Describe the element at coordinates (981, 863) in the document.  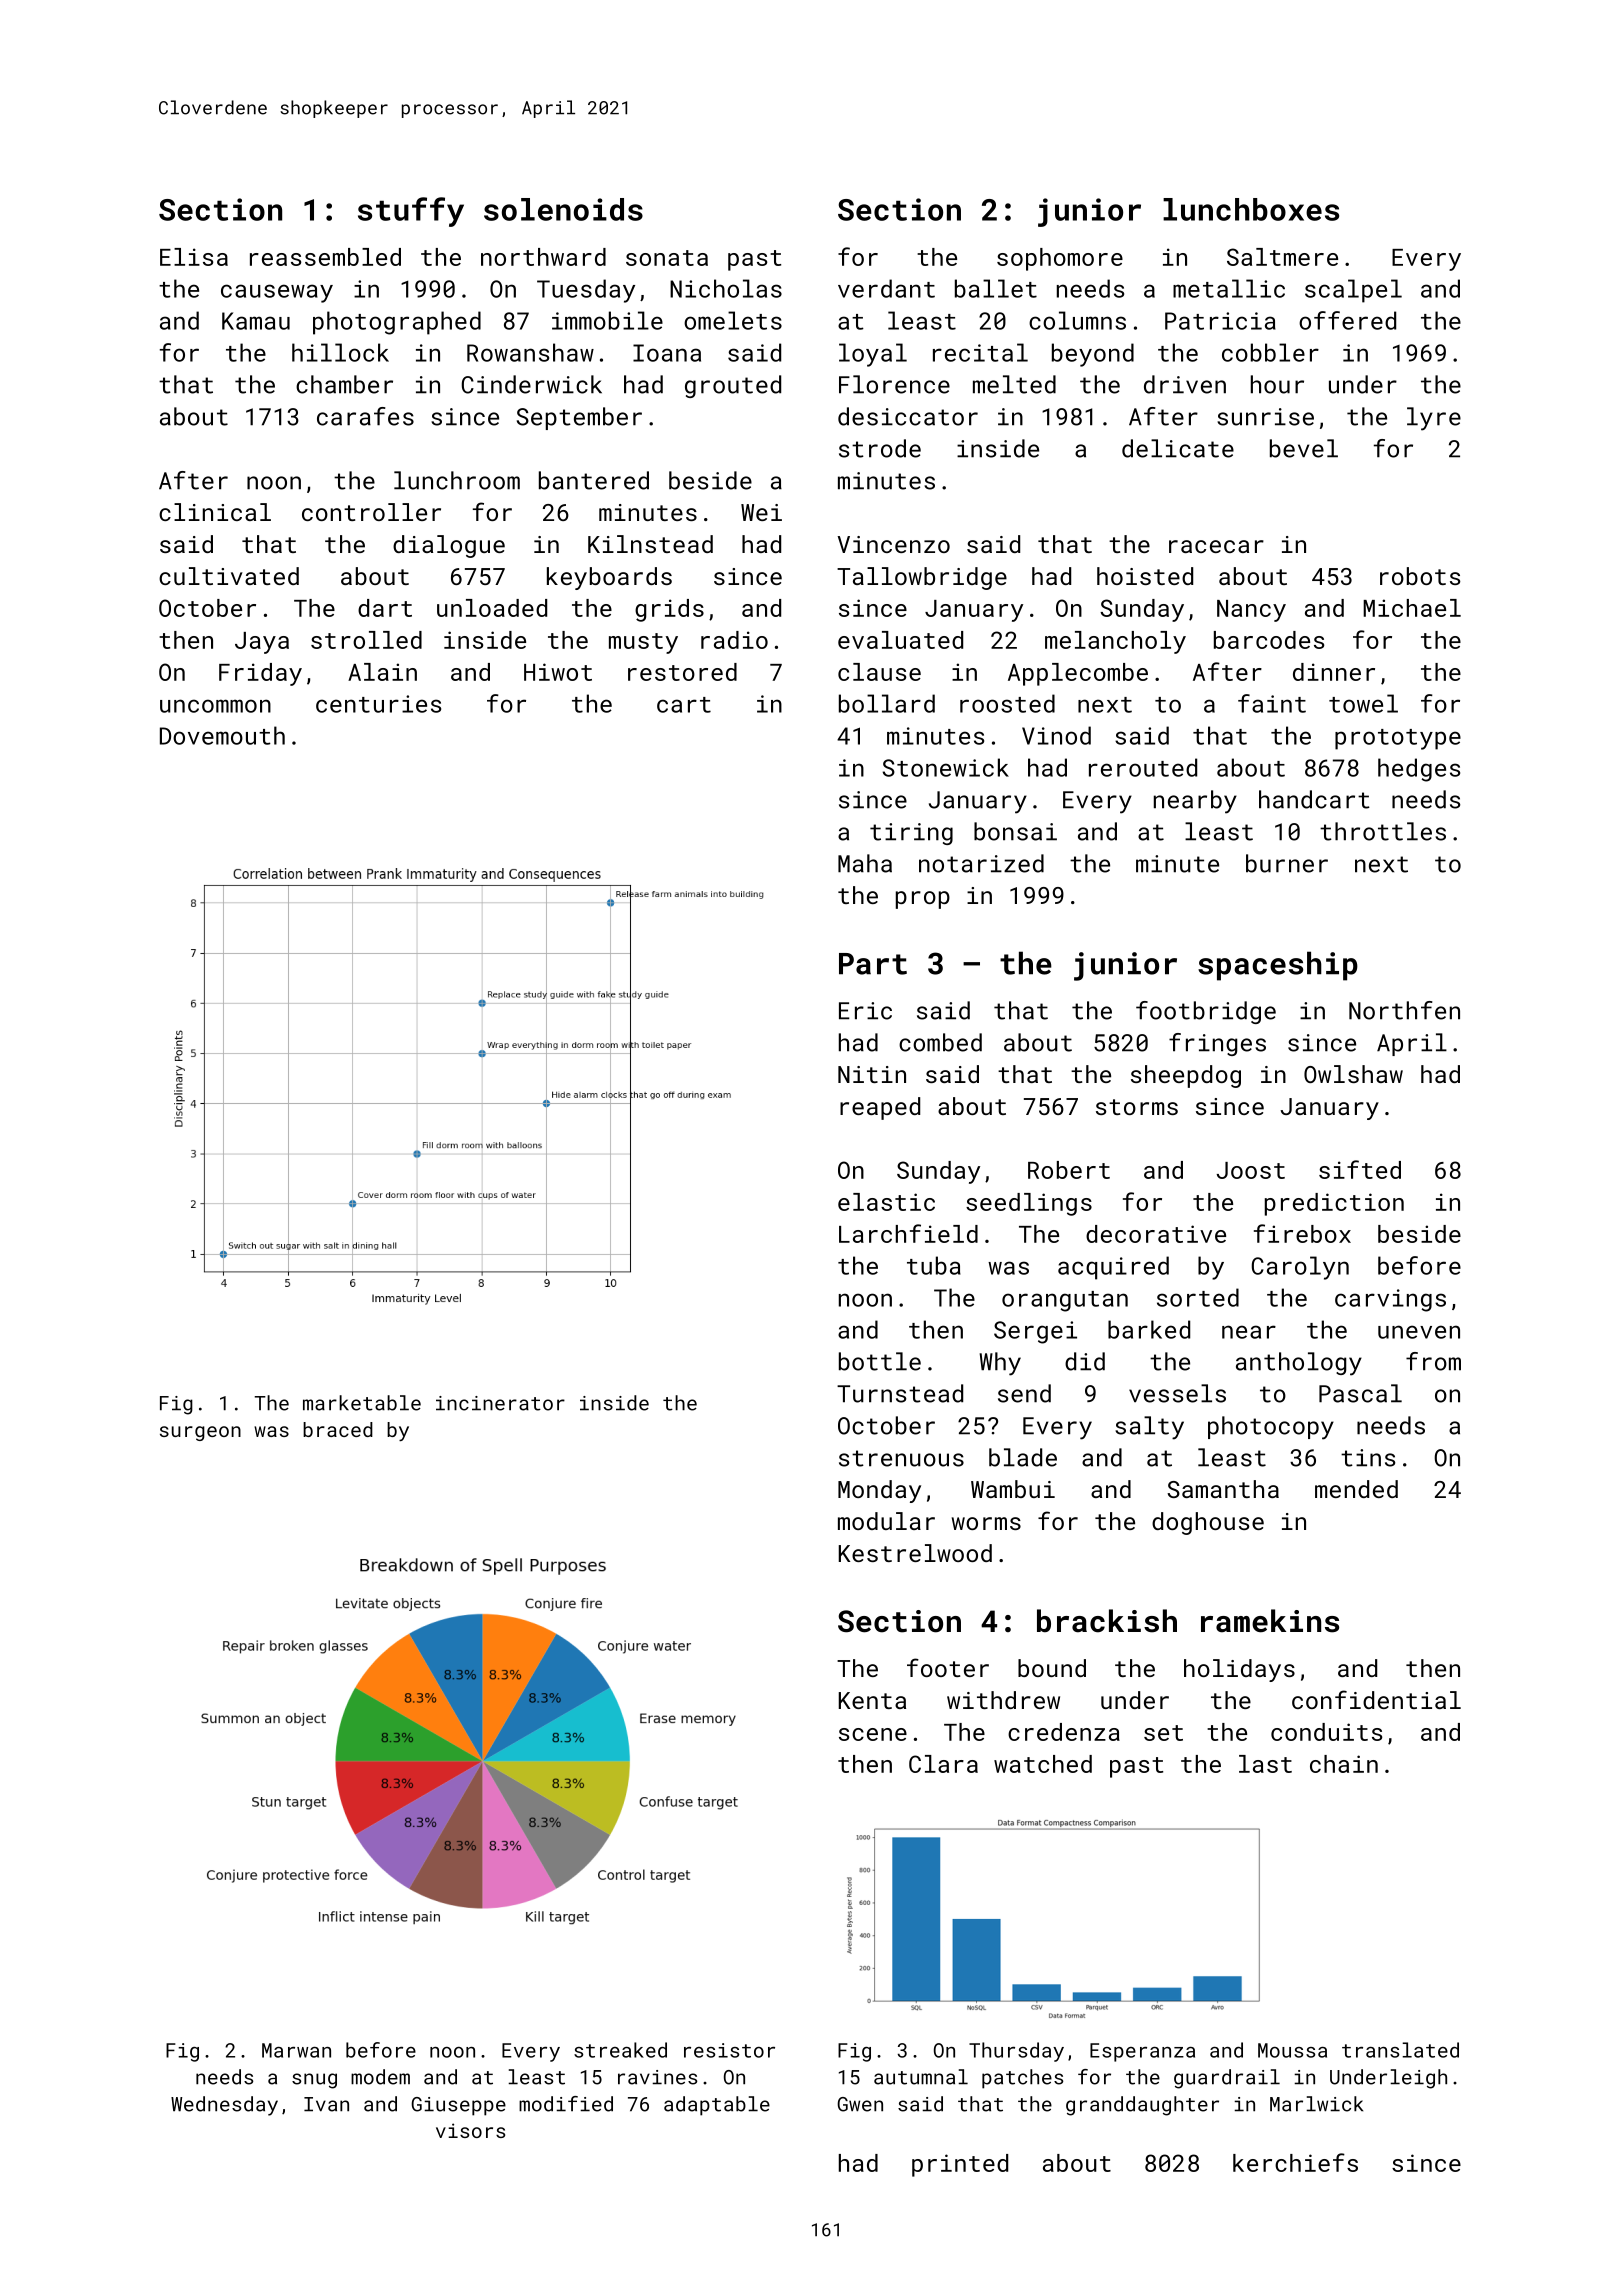
I see `notarized` at that location.
